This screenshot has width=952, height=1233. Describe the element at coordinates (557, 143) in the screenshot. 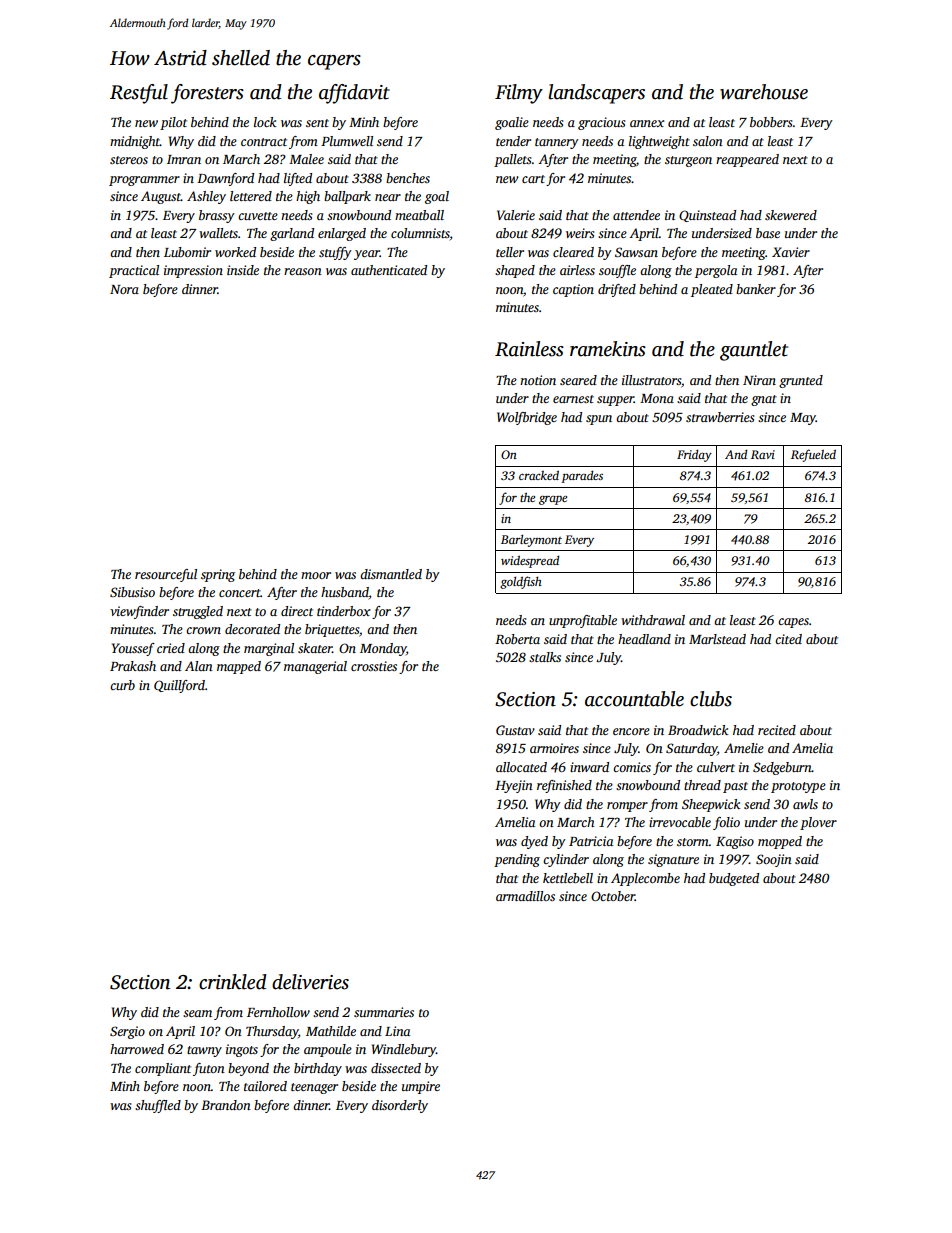

I see `tannery` at that location.
